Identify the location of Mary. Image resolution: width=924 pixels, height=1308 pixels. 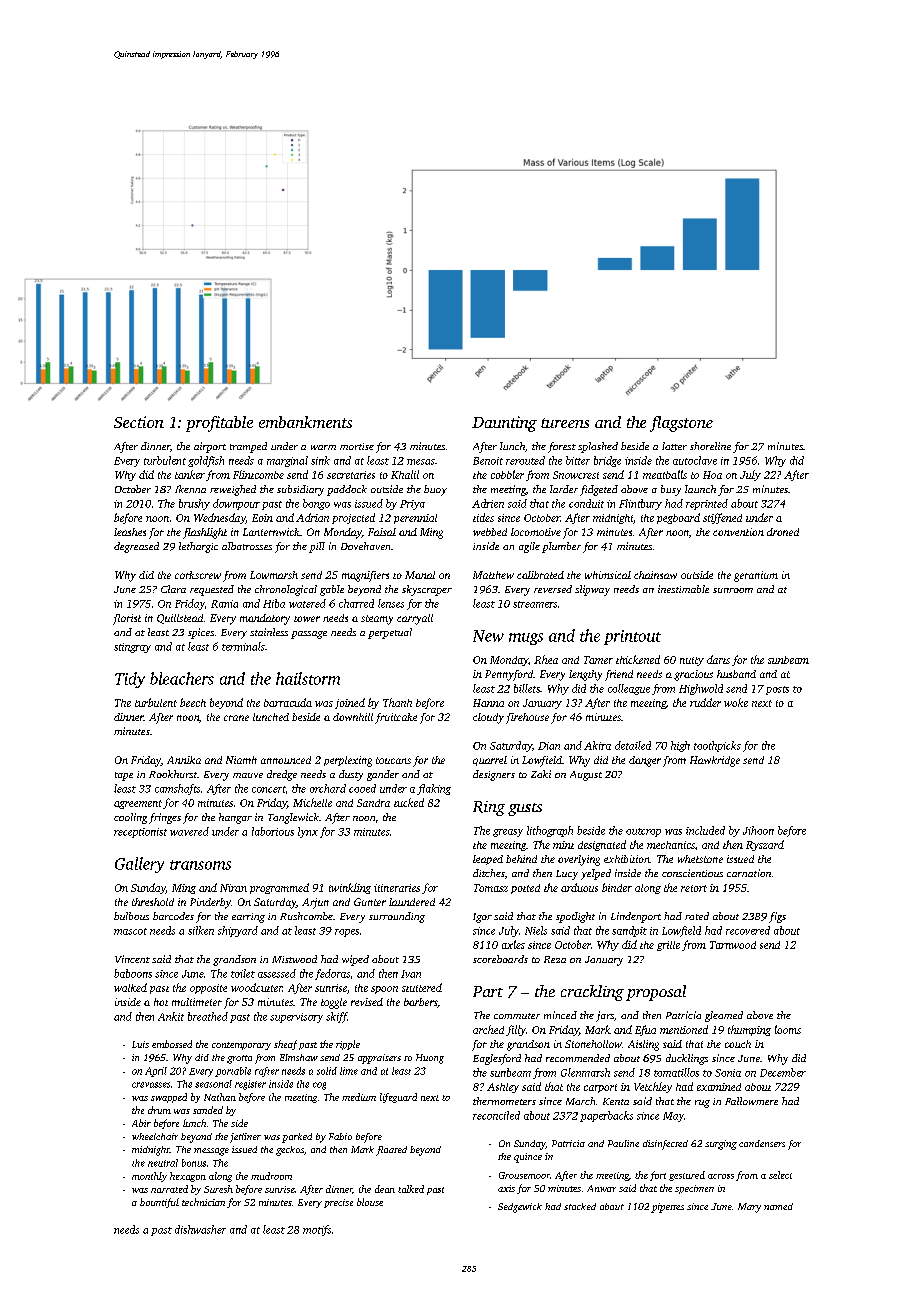
(749, 1208).
